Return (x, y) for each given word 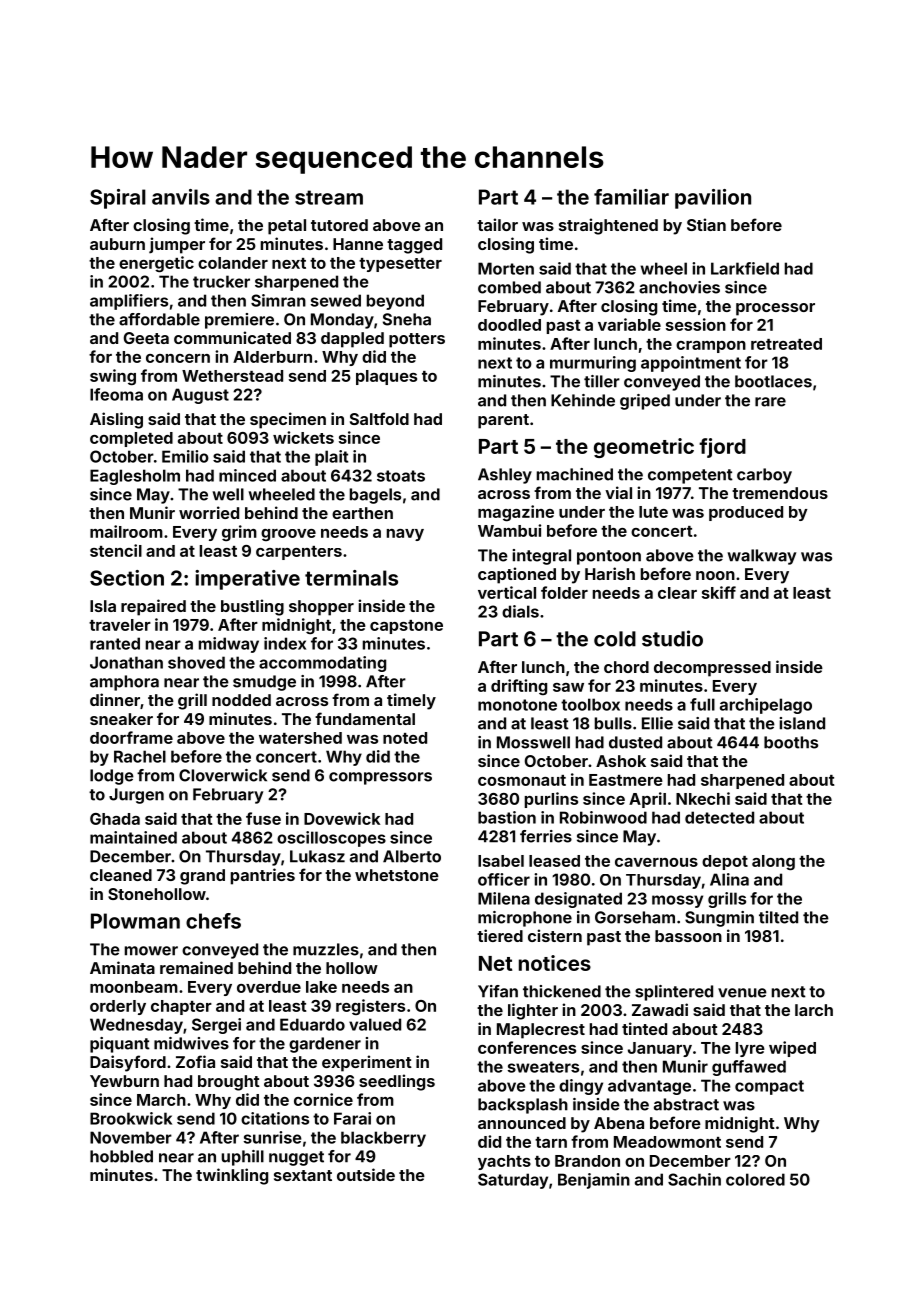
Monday (342, 321)
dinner (115, 699)
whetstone (397, 875)
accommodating (322, 664)
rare (770, 402)
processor (775, 309)
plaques (386, 377)
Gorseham (635, 917)
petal (287, 227)
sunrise (273, 1137)
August (200, 396)
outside (366, 1174)
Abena (619, 1123)
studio (672, 638)
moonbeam (134, 987)
